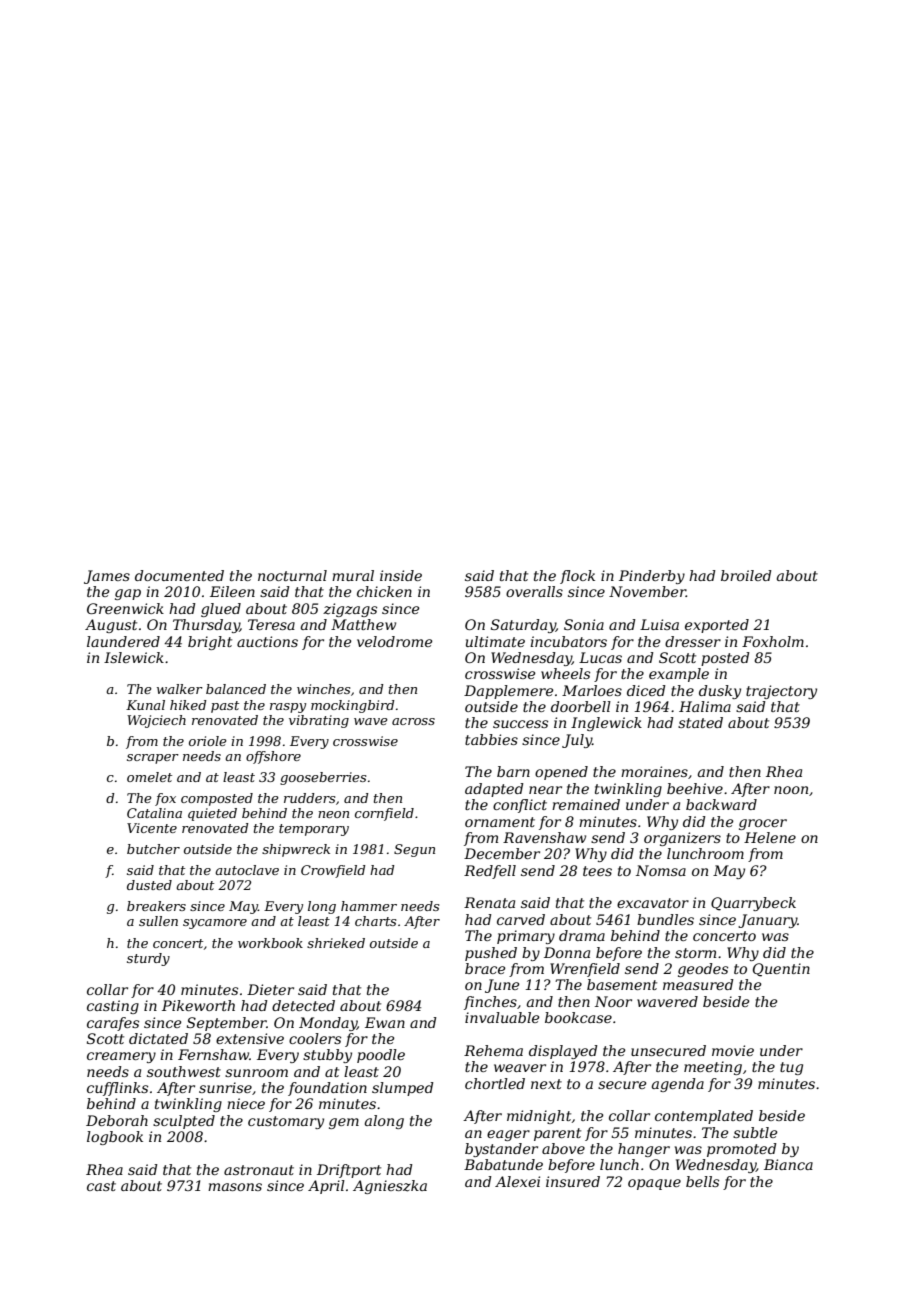 The height and width of the document is (1316, 908). Describe the element at coordinates (350, 610) in the document. I see `zigzags` at that location.
